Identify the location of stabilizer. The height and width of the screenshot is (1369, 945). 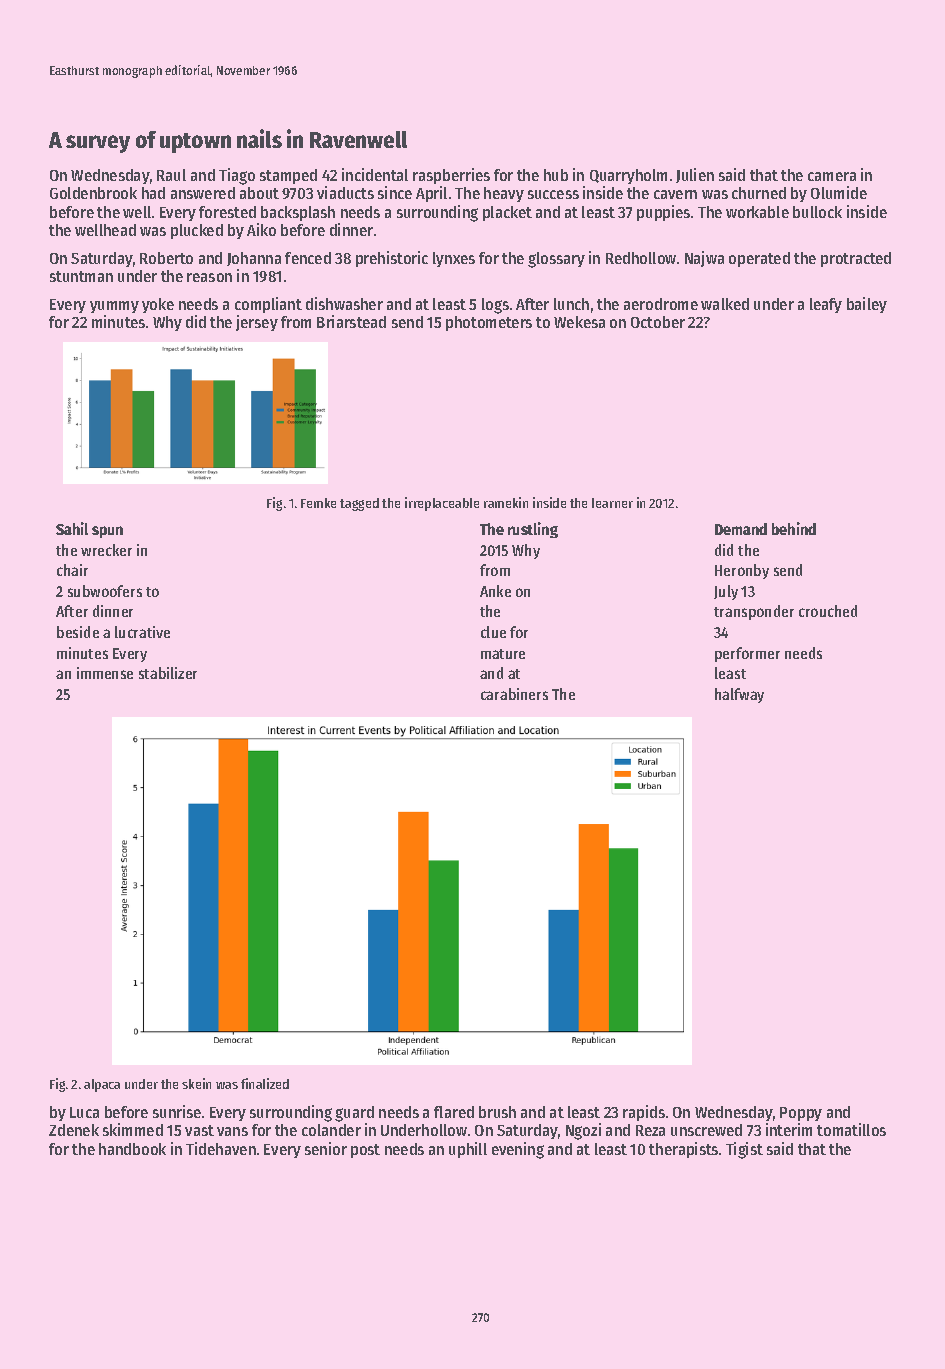
(168, 673).
